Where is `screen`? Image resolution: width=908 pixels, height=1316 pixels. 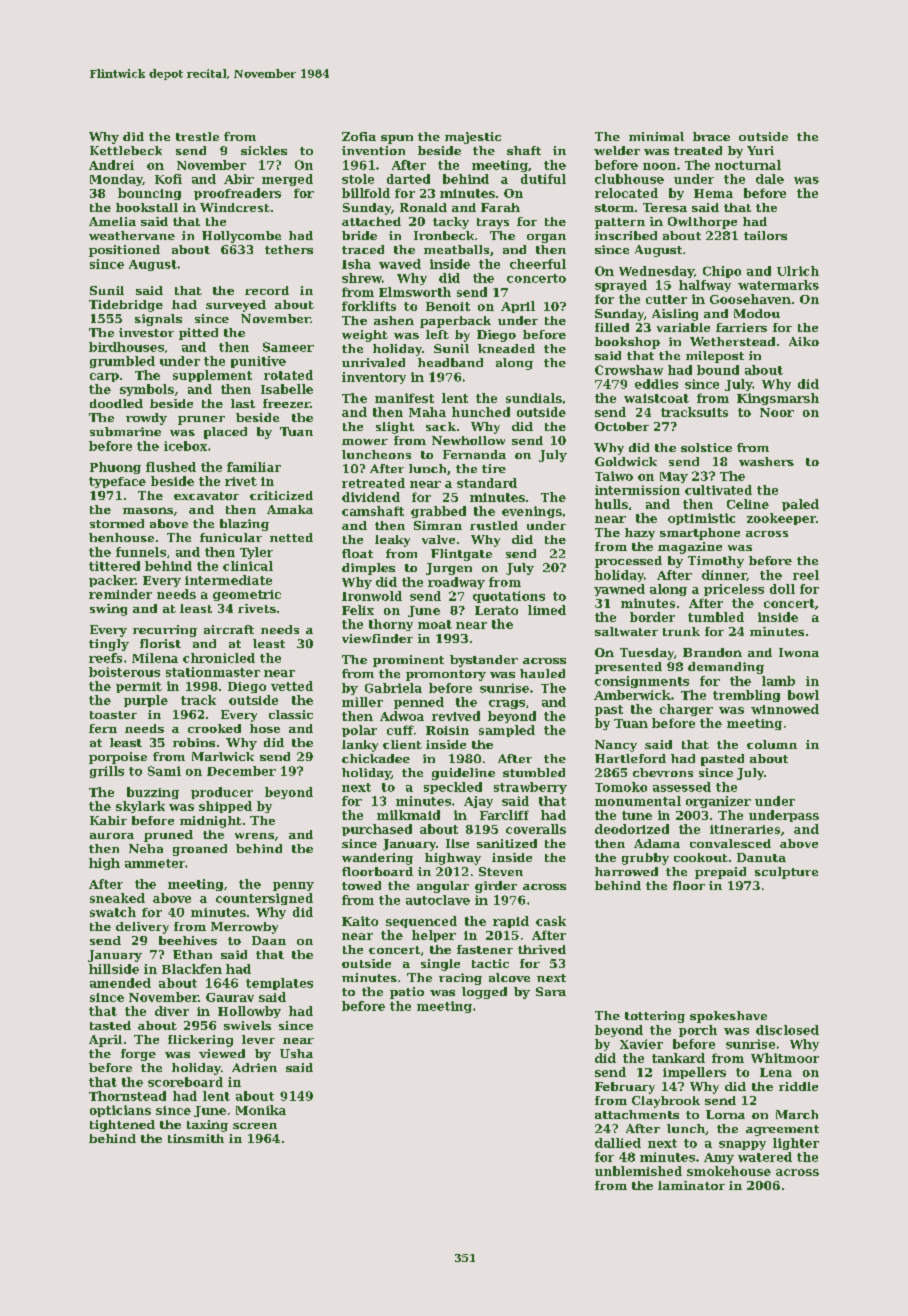
screen is located at coordinates (255, 1126).
